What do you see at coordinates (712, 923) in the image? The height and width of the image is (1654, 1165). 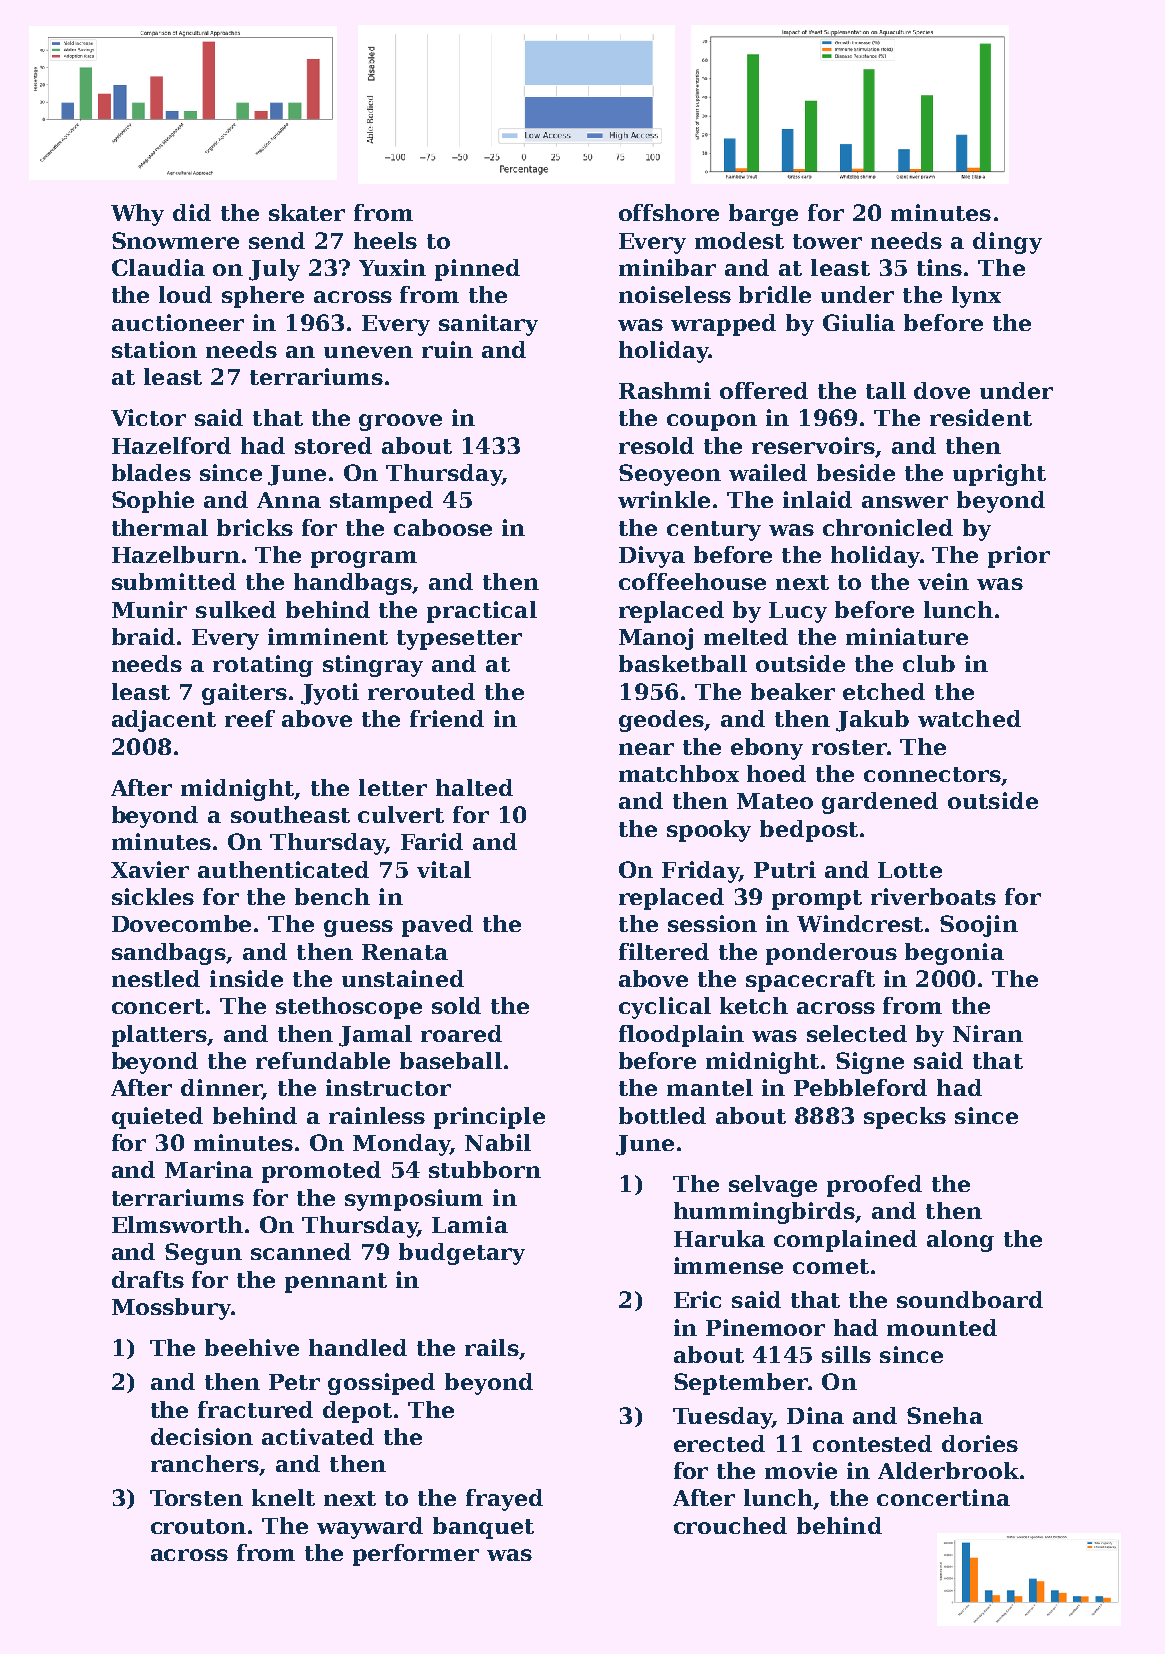 I see `session` at bounding box center [712, 923].
